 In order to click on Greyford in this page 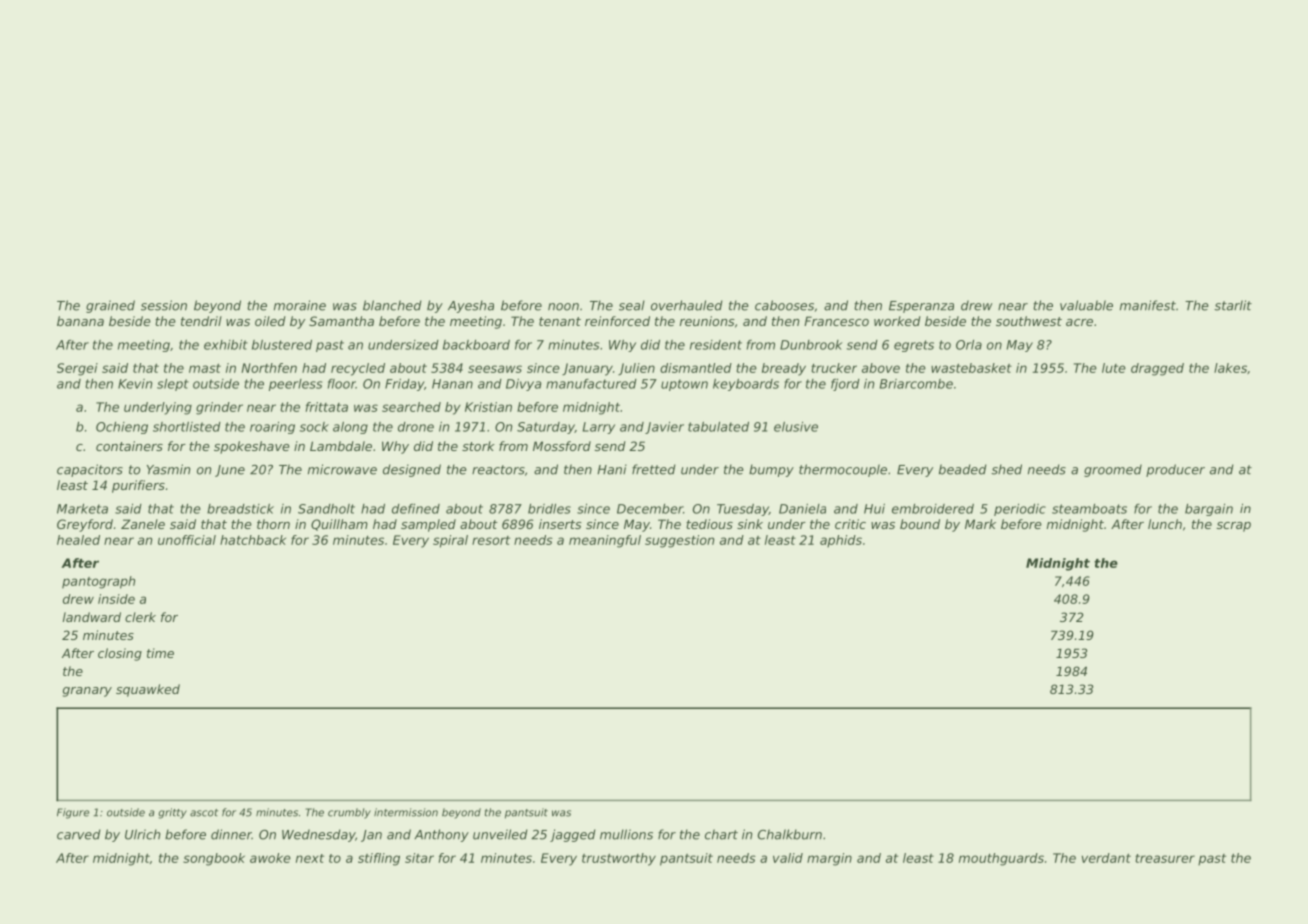, I will do `click(85, 525)`.
